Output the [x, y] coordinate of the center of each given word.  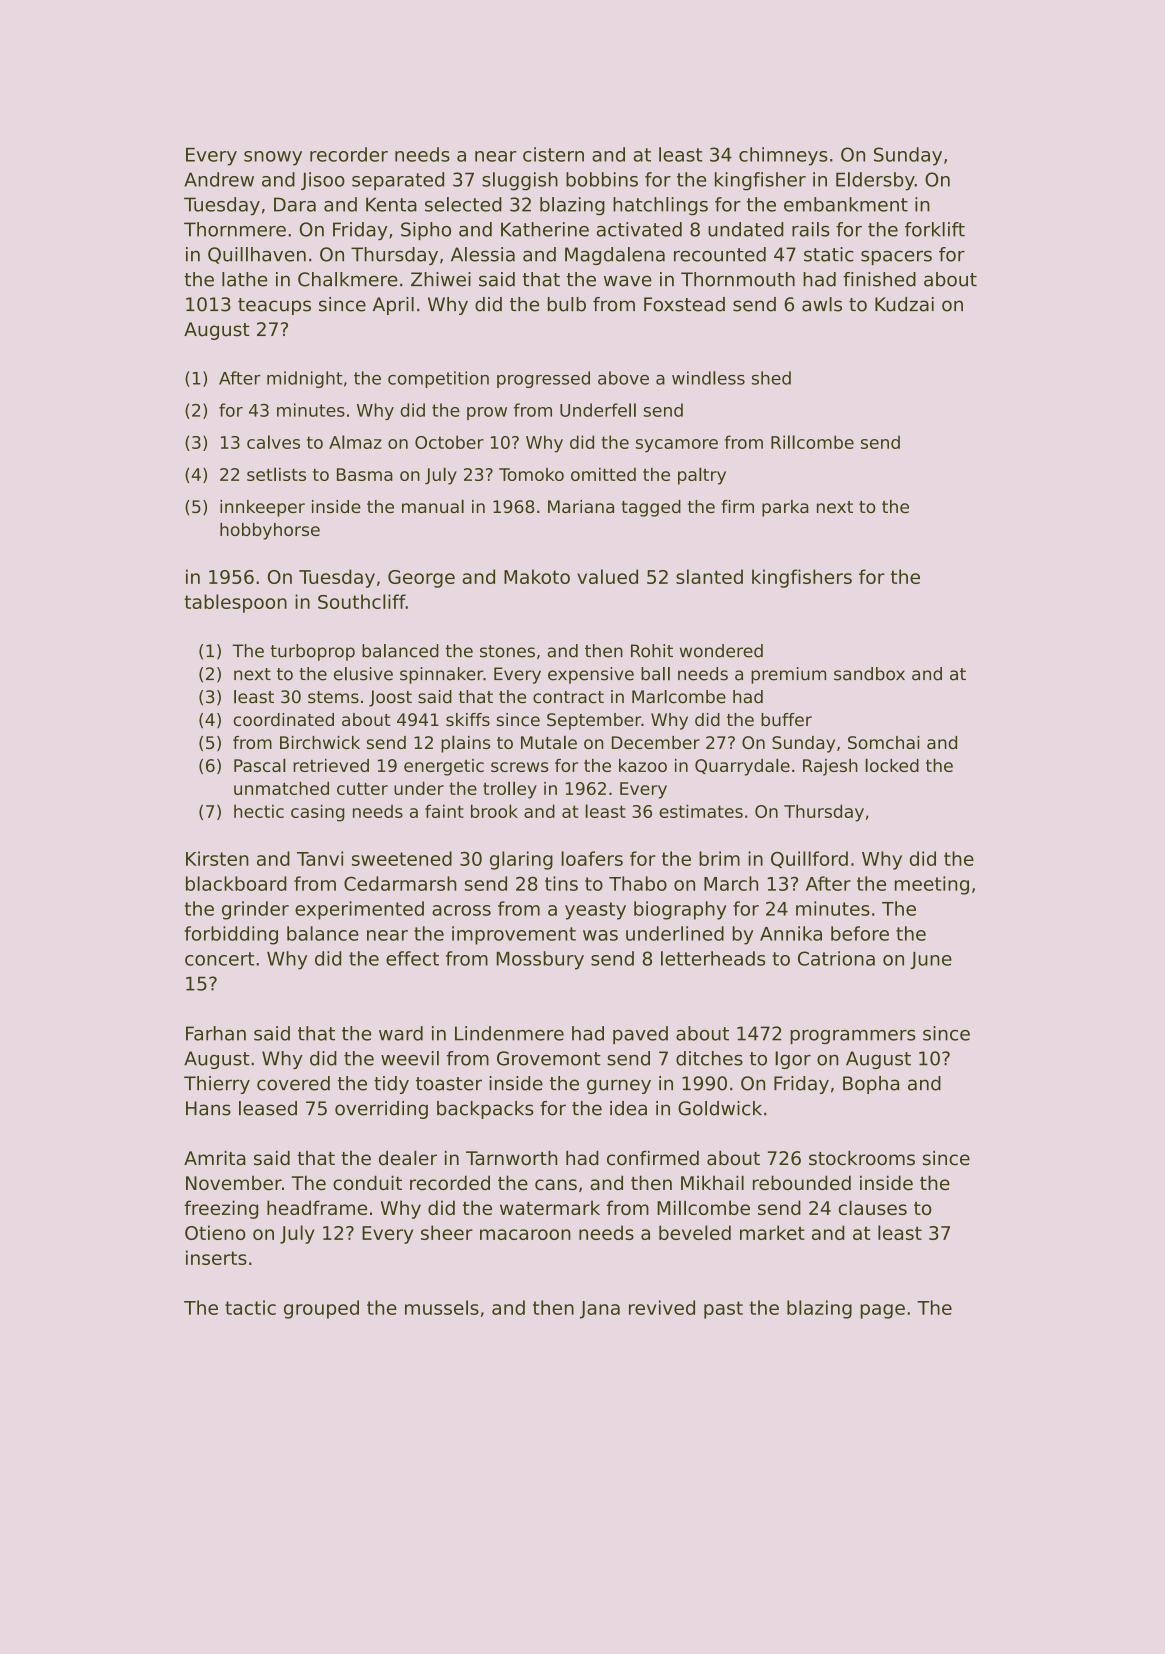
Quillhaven [257, 255]
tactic [250, 1307]
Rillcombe [812, 442]
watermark [550, 1207]
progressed [543, 379]
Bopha [871, 1085]
